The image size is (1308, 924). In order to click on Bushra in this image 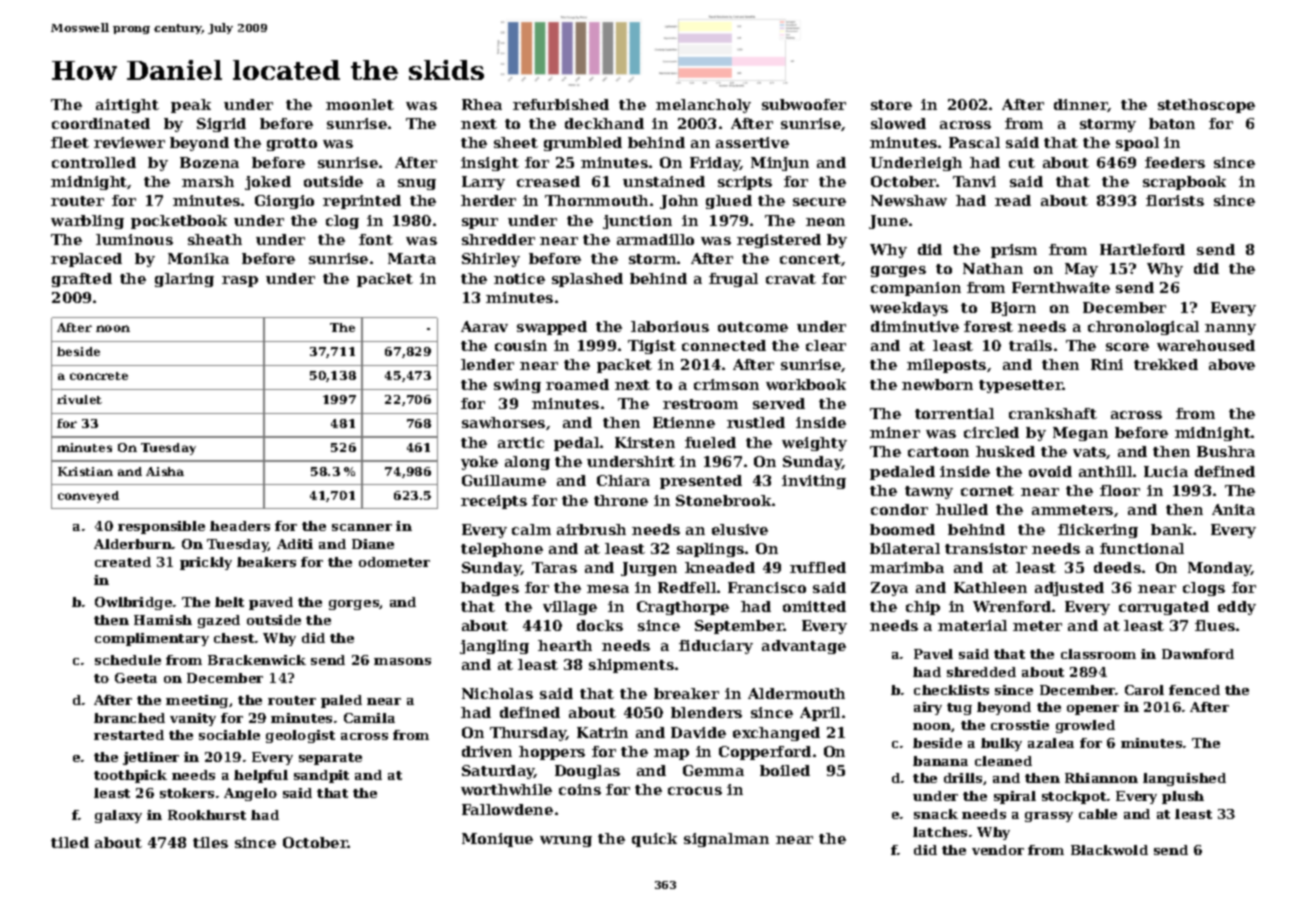, I will do `click(1226, 451)`.
